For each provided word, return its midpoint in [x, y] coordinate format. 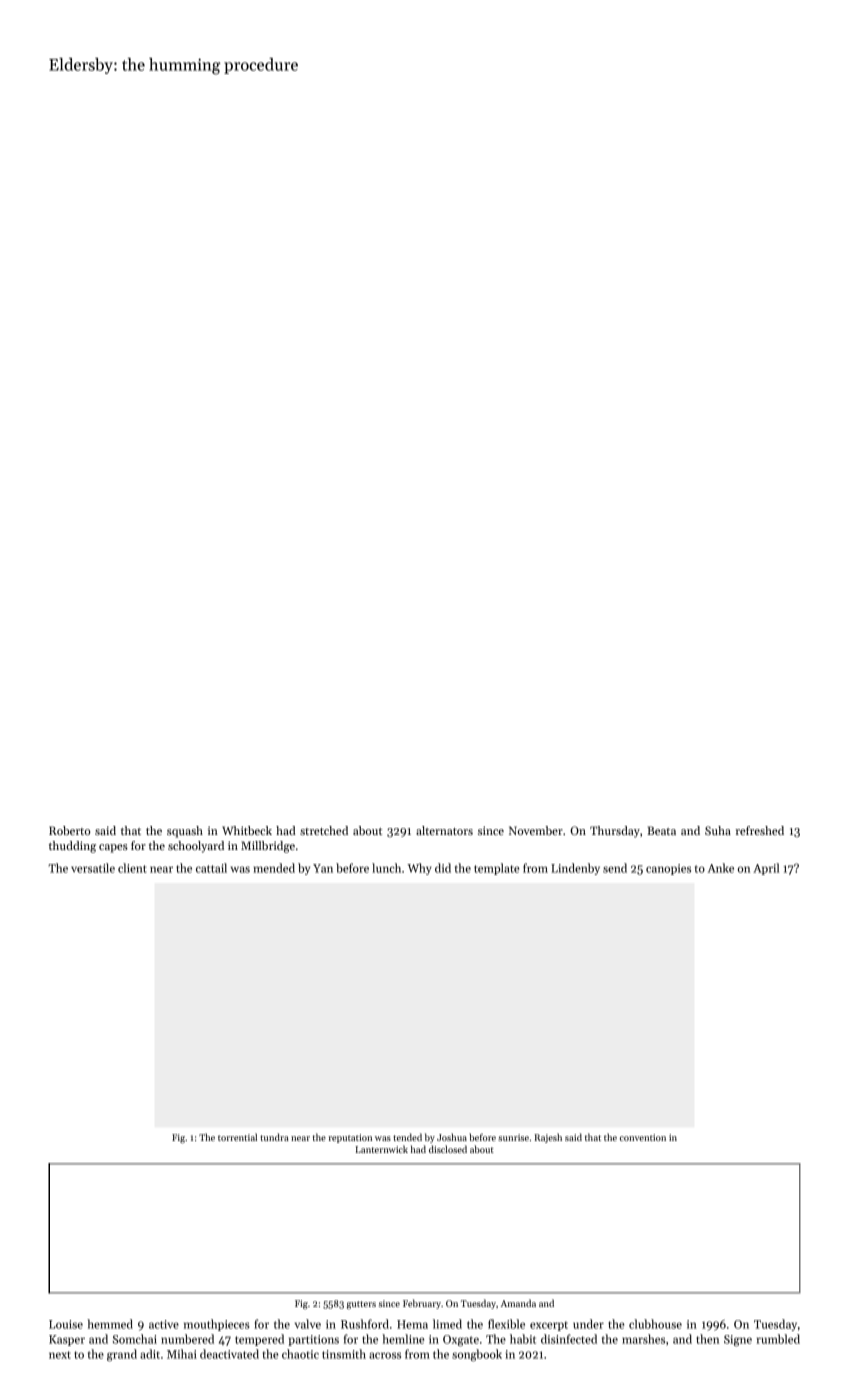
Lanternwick [381, 1149]
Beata [661, 830]
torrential [237, 1137]
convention [643, 1137]
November [536, 830]
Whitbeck [247, 830]
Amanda [518, 1303]
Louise [66, 1324]
